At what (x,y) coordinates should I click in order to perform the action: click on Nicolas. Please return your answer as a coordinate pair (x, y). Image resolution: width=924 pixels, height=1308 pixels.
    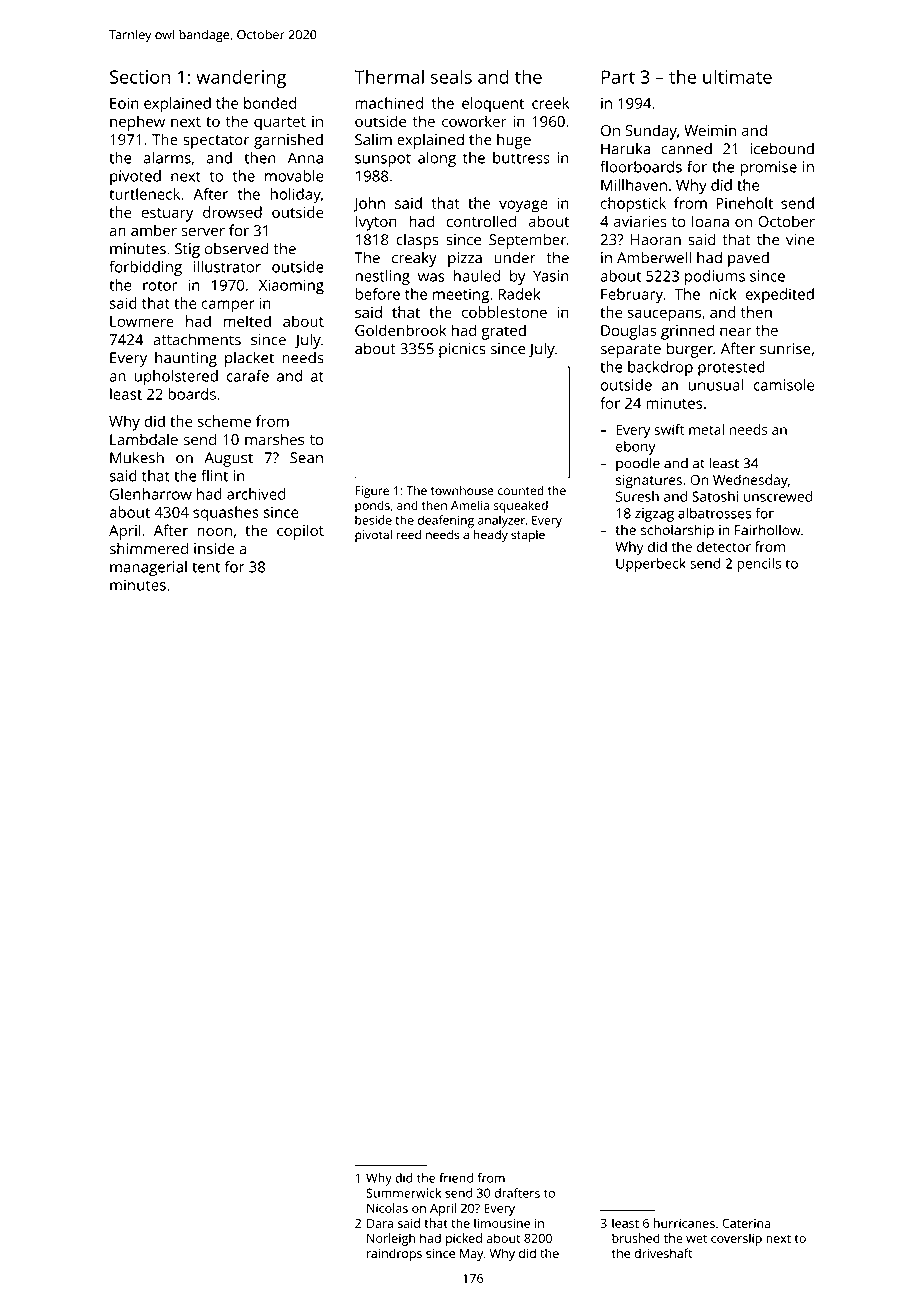
    Looking at the image, I should click on (387, 1208).
